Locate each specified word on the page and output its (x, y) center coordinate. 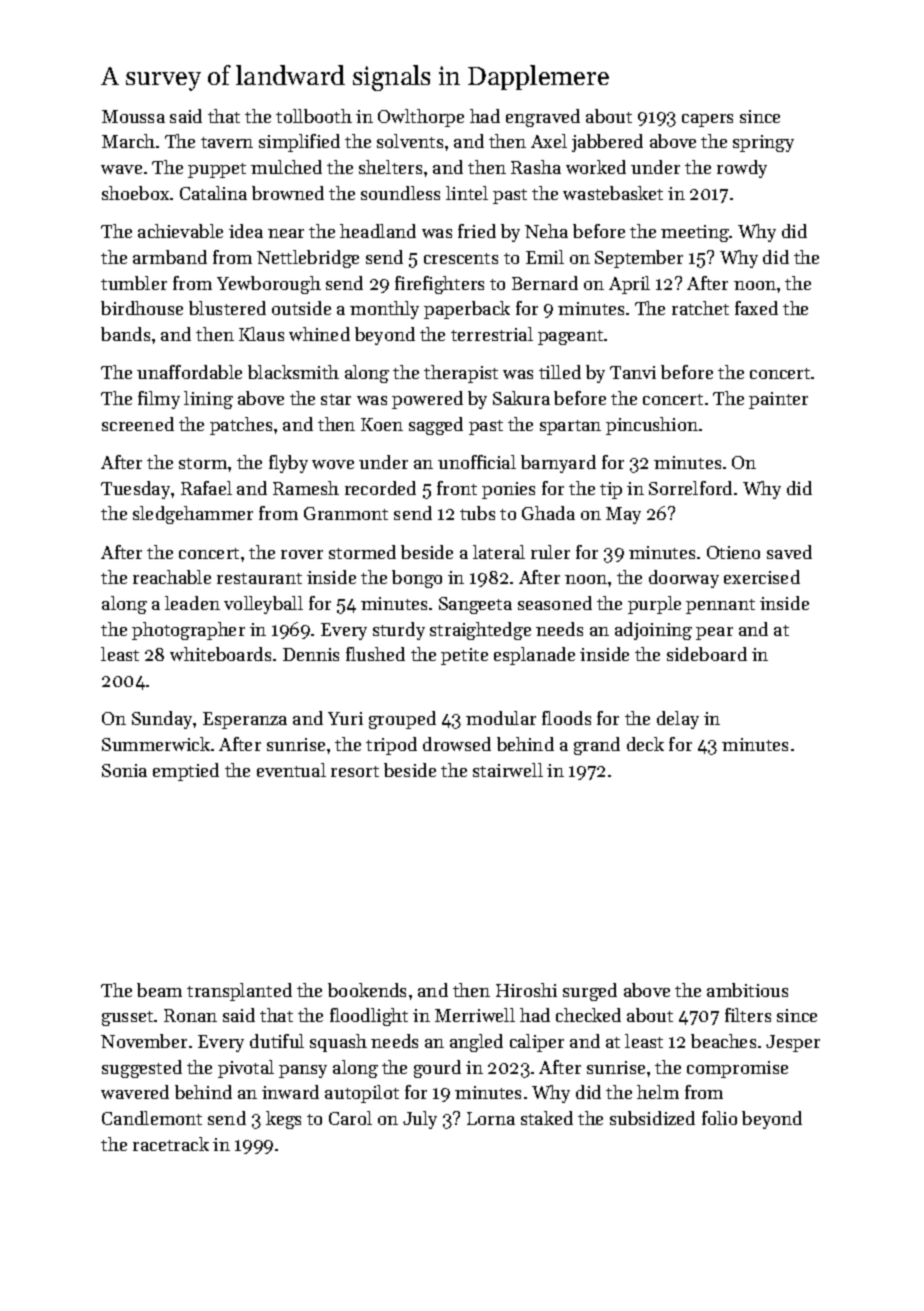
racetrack (171, 1144)
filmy (159, 400)
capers (707, 120)
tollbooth (314, 116)
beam (159, 990)
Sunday (163, 720)
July (420, 1120)
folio (719, 1118)
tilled (560, 372)
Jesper (793, 1043)
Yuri (345, 718)
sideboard (707, 654)
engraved (543, 118)
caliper (537, 1043)
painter (778, 400)
